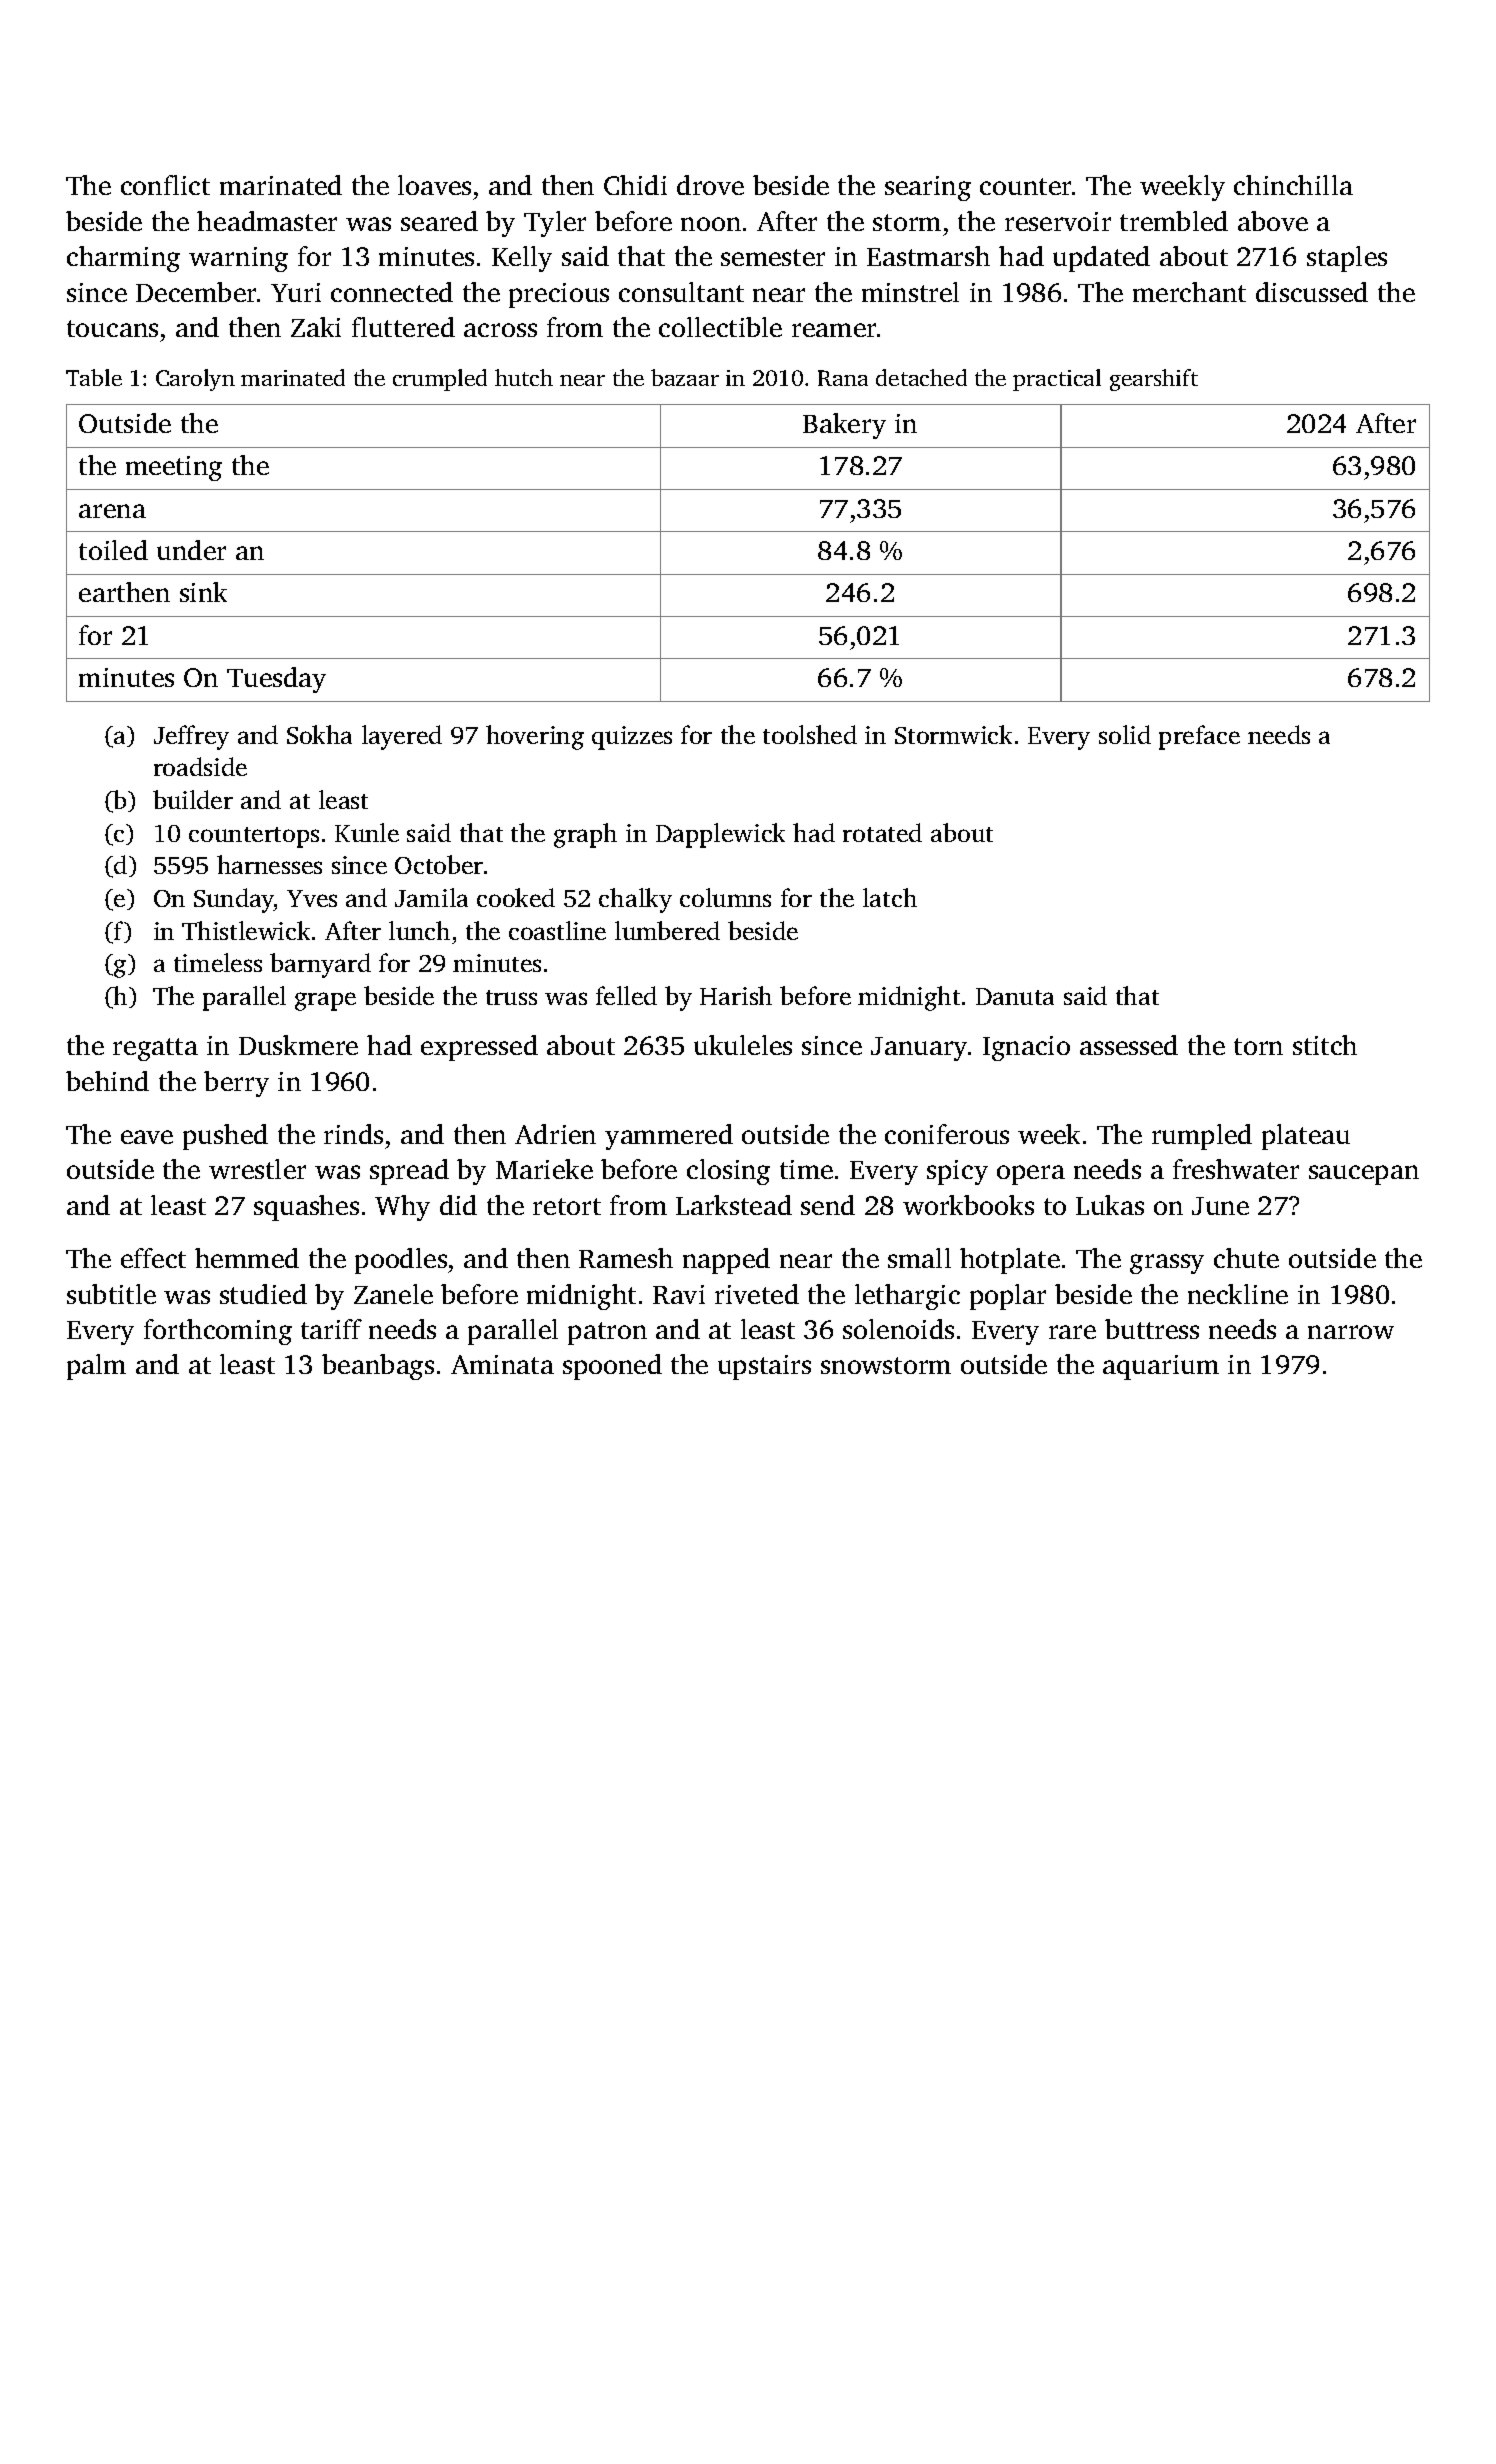  I want to click on Kunle, so click(367, 832).
